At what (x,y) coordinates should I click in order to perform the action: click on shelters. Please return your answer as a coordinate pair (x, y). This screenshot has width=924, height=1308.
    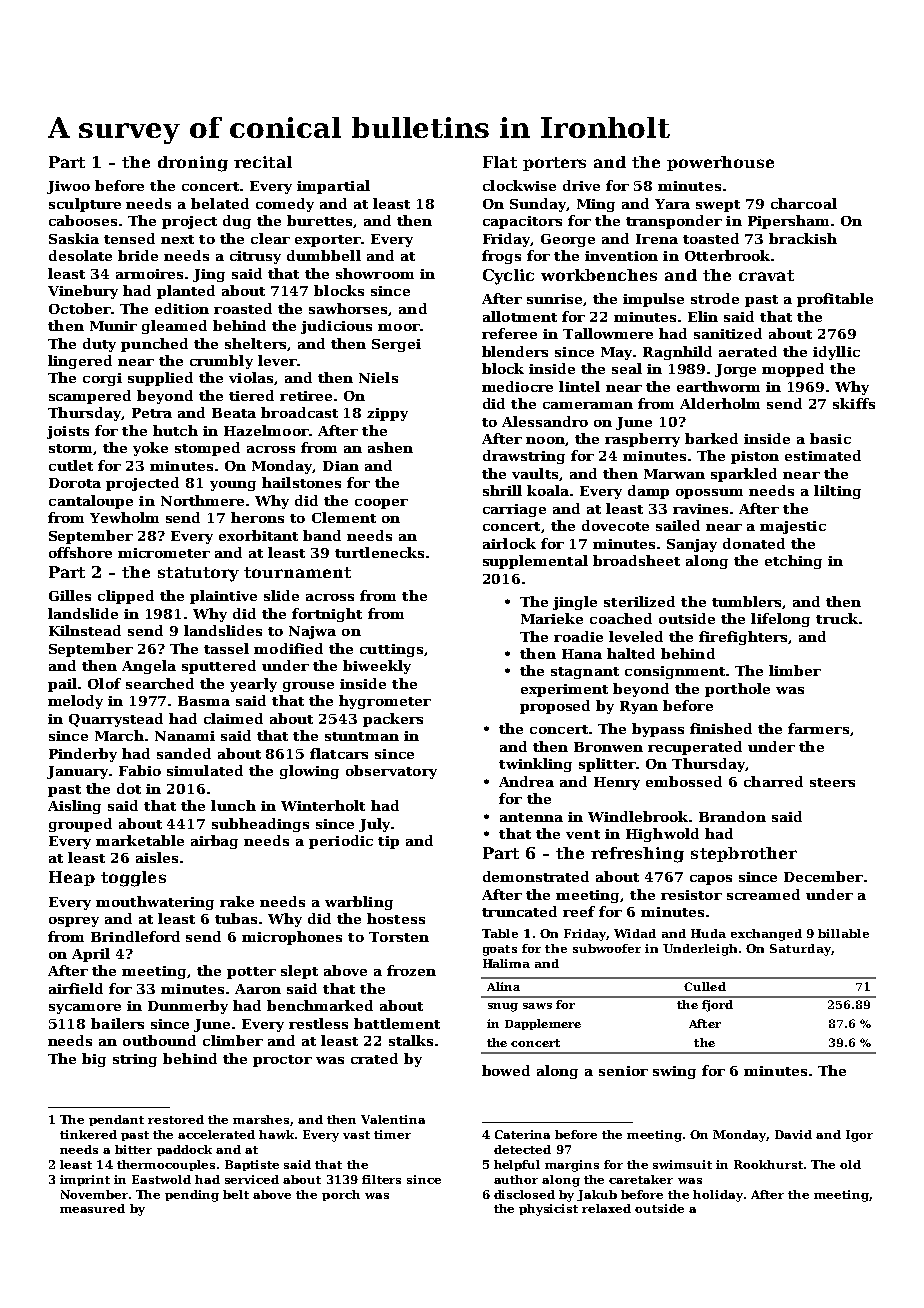
    Looking at the image, I should click on (255, 343).
